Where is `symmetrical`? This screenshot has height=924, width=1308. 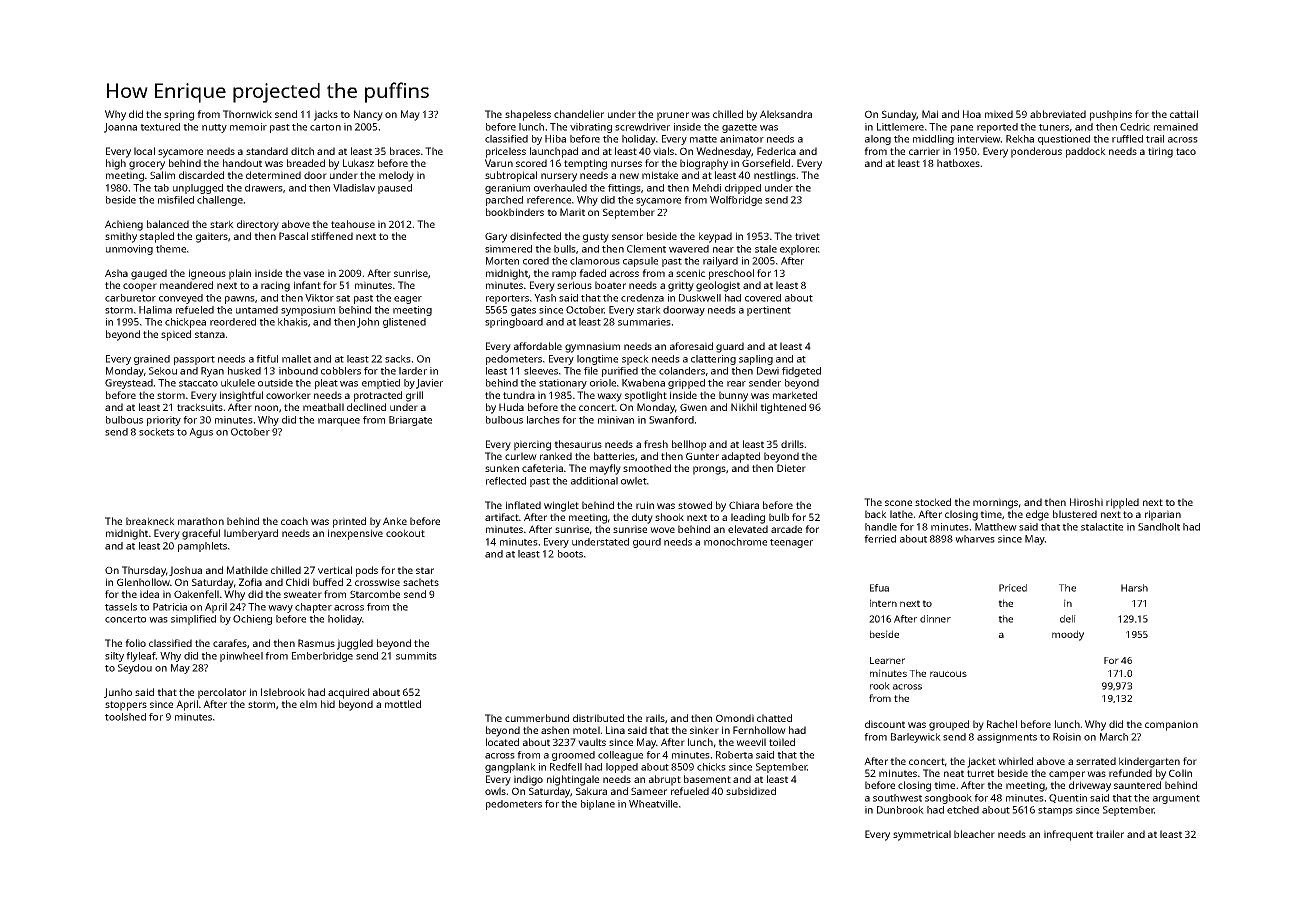
symmetrical is located at coordinates (922, 835).
